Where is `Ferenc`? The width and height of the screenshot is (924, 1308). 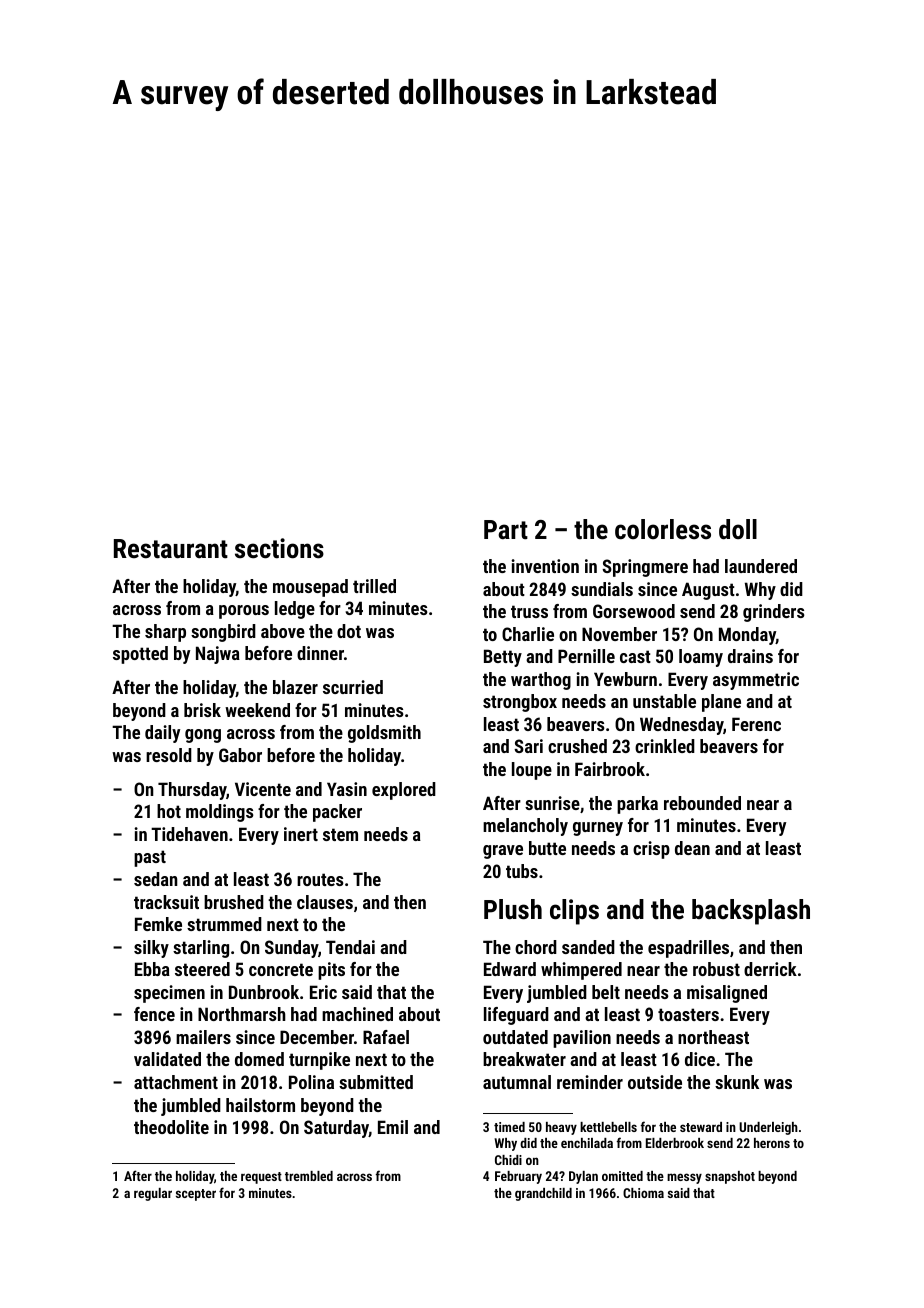 Ferenc is located at coordinates (756, 724).
